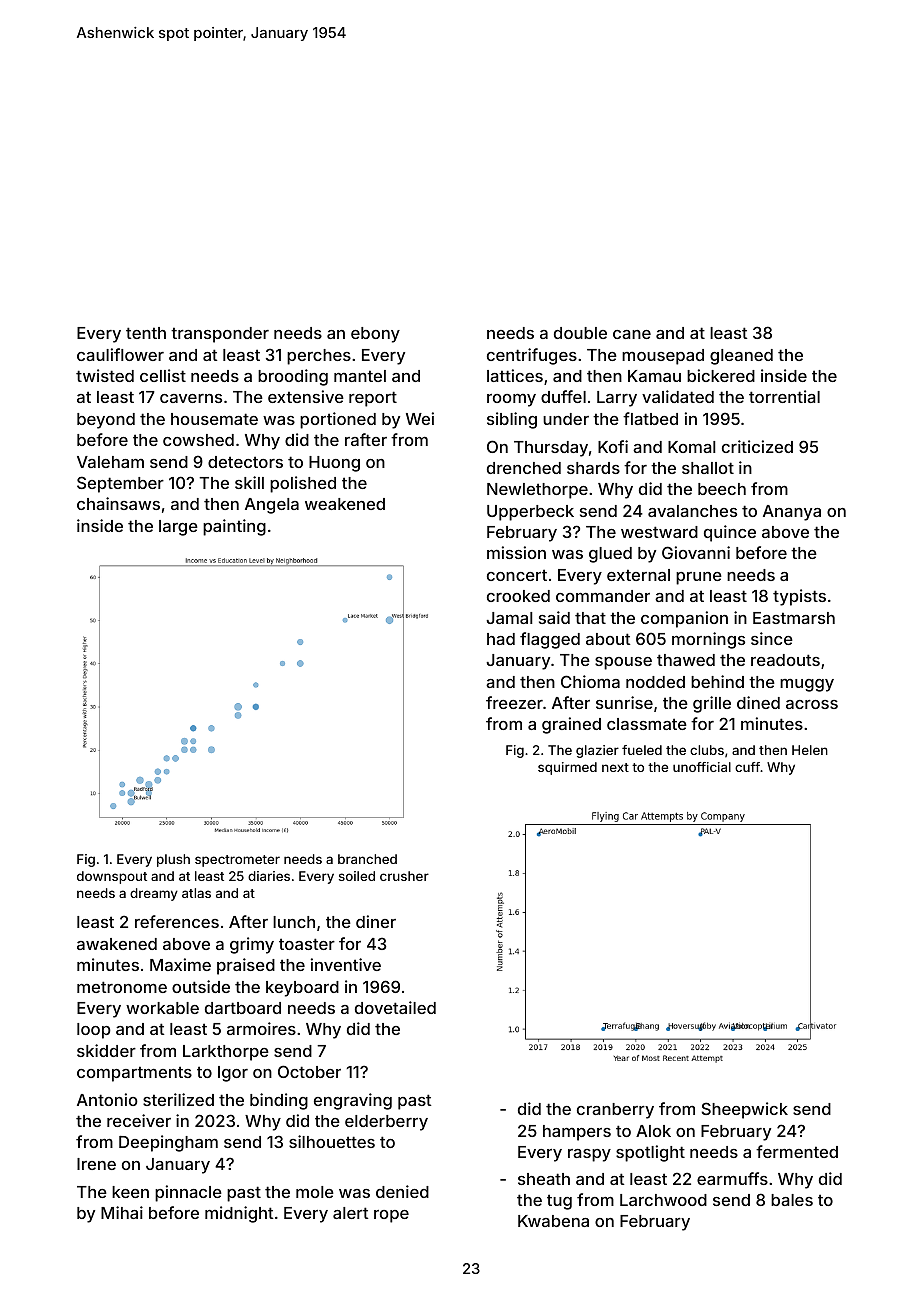  What do you see at coordinates (807, 685) in the document?
I see `muggy` at bounding box center [807, 685].
